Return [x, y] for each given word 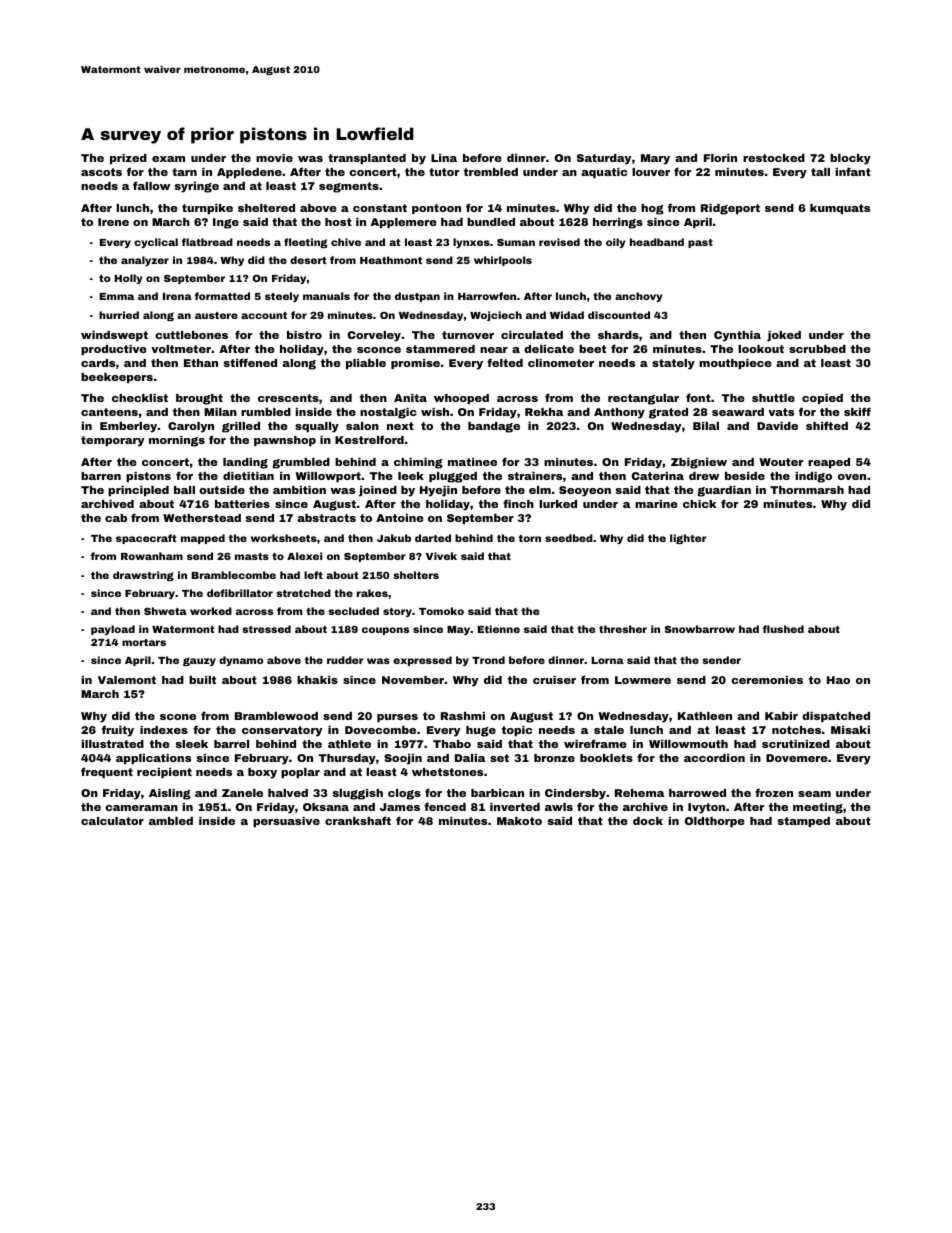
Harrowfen [487, 296]
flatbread [207, 242]
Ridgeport [730, 209]
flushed [783, 629]
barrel [231, 744]
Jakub [394, 538]
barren [101, 476]
